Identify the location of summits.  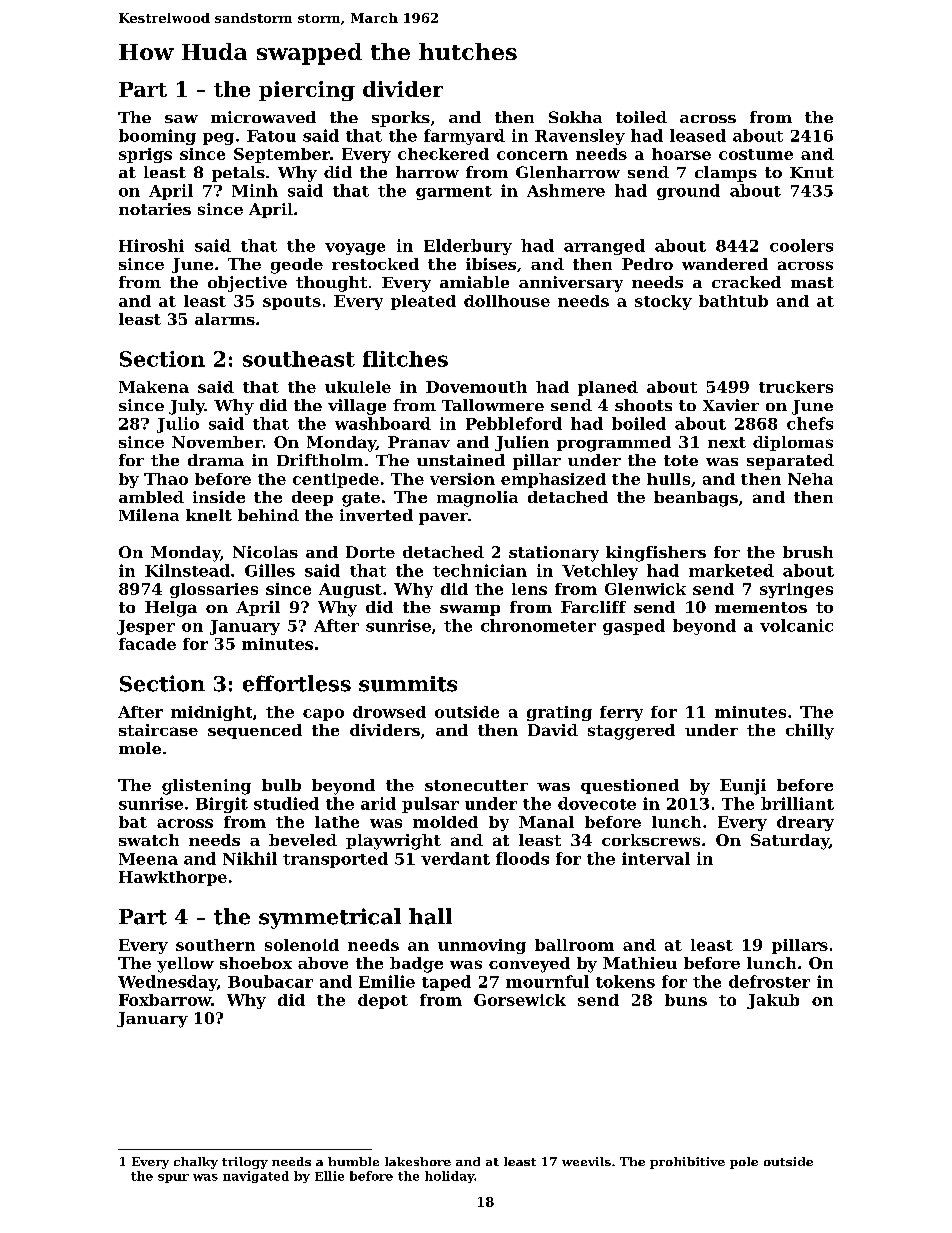
(408, 684).
